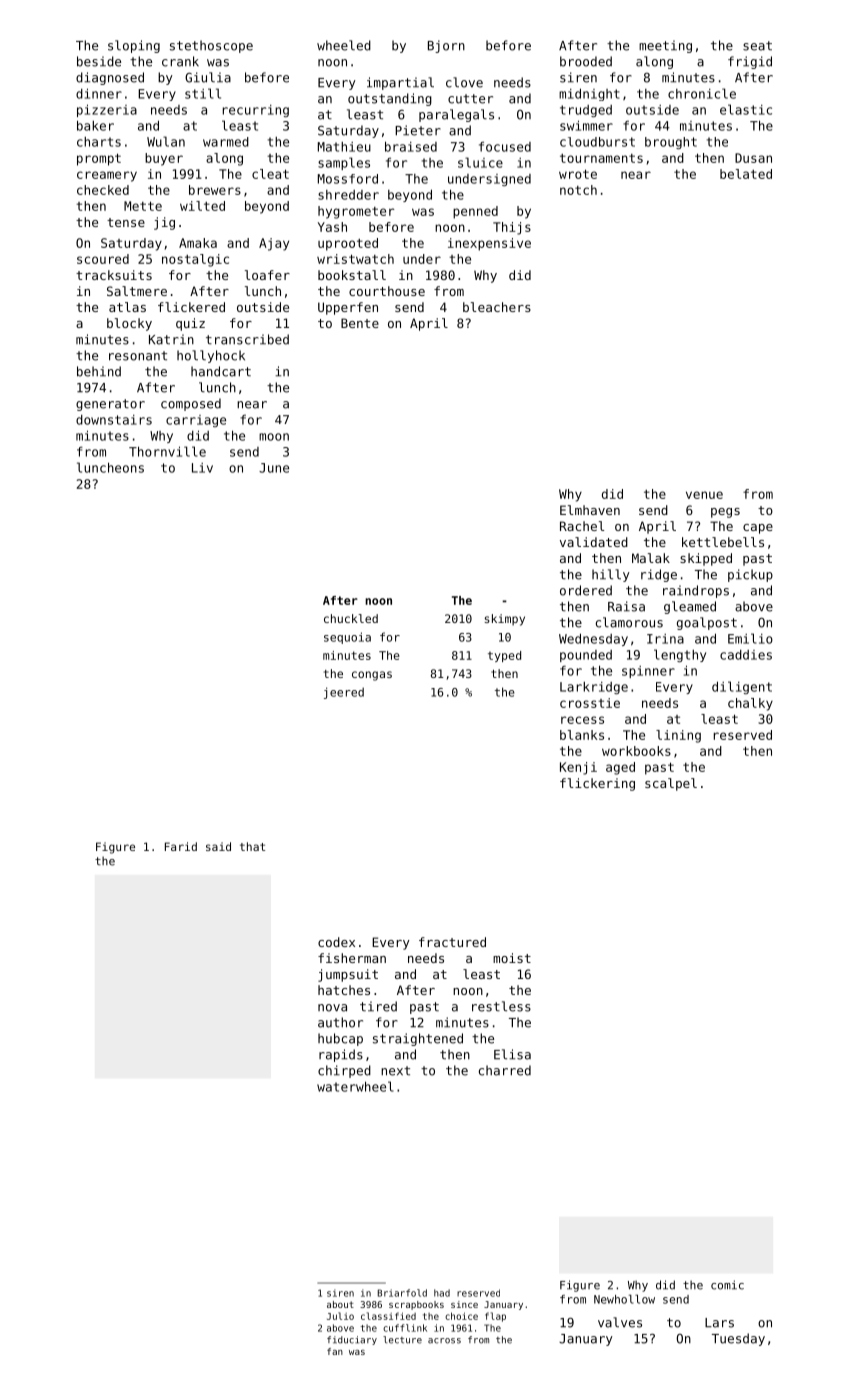 The height and width of the image is (1400, 849). Describe the element at coordinates (597, 142) in the image. I see `cloudburst` at that location.
